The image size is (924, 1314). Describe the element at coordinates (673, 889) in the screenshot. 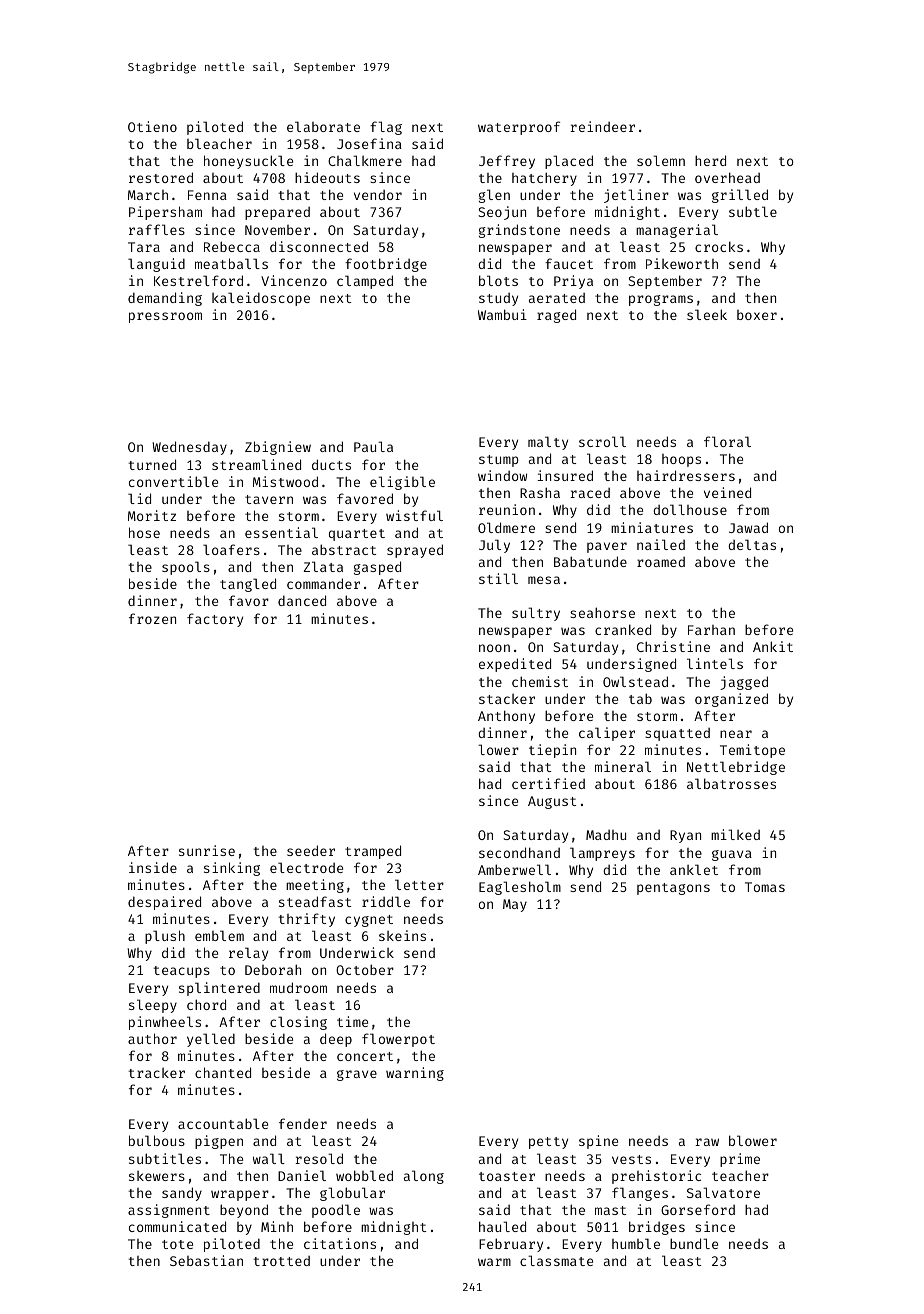

I see `pentagons` at that location.
